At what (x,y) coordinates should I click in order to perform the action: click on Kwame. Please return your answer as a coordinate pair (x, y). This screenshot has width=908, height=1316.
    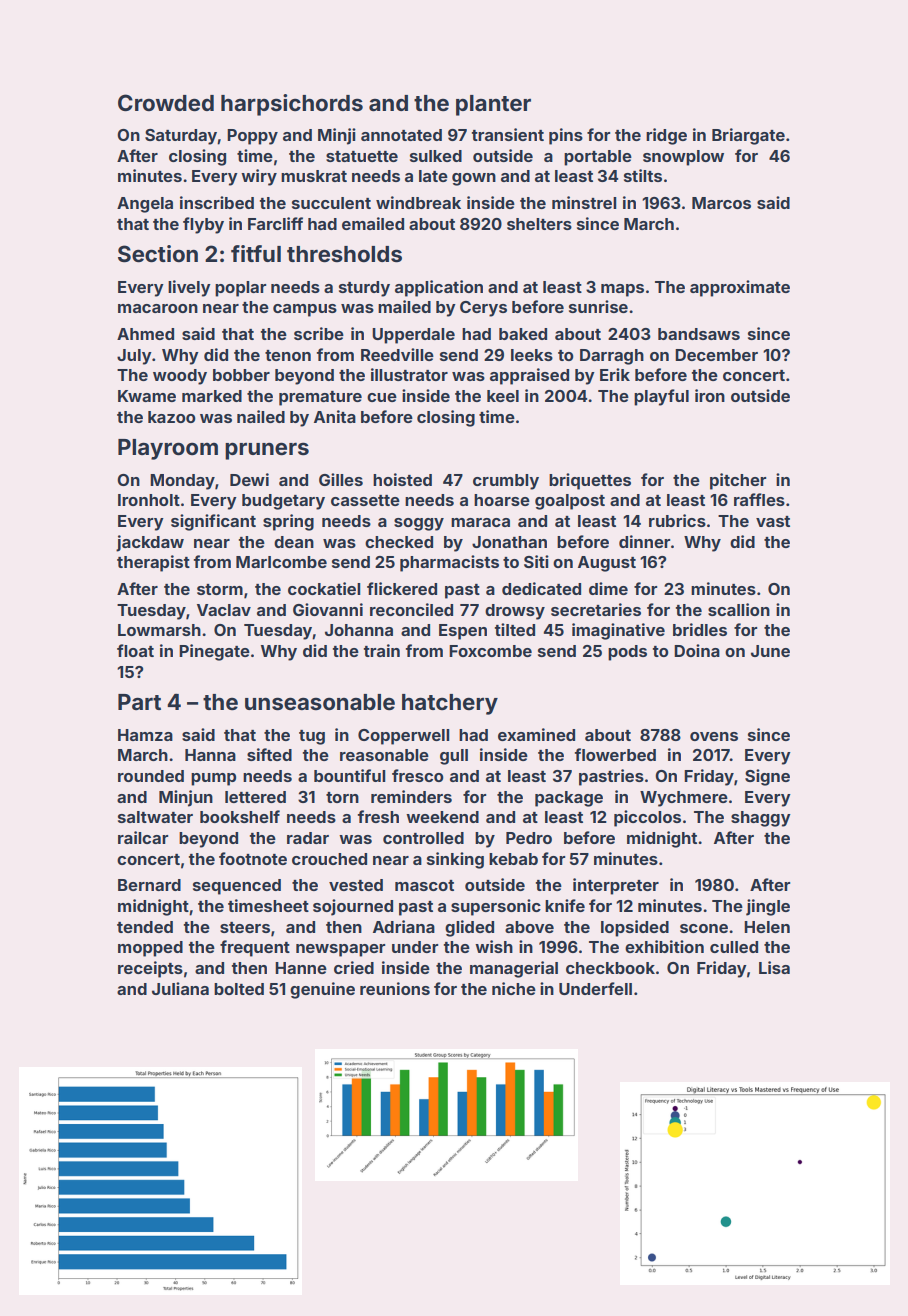
    Looking at the image, I should click on (147, 396).
